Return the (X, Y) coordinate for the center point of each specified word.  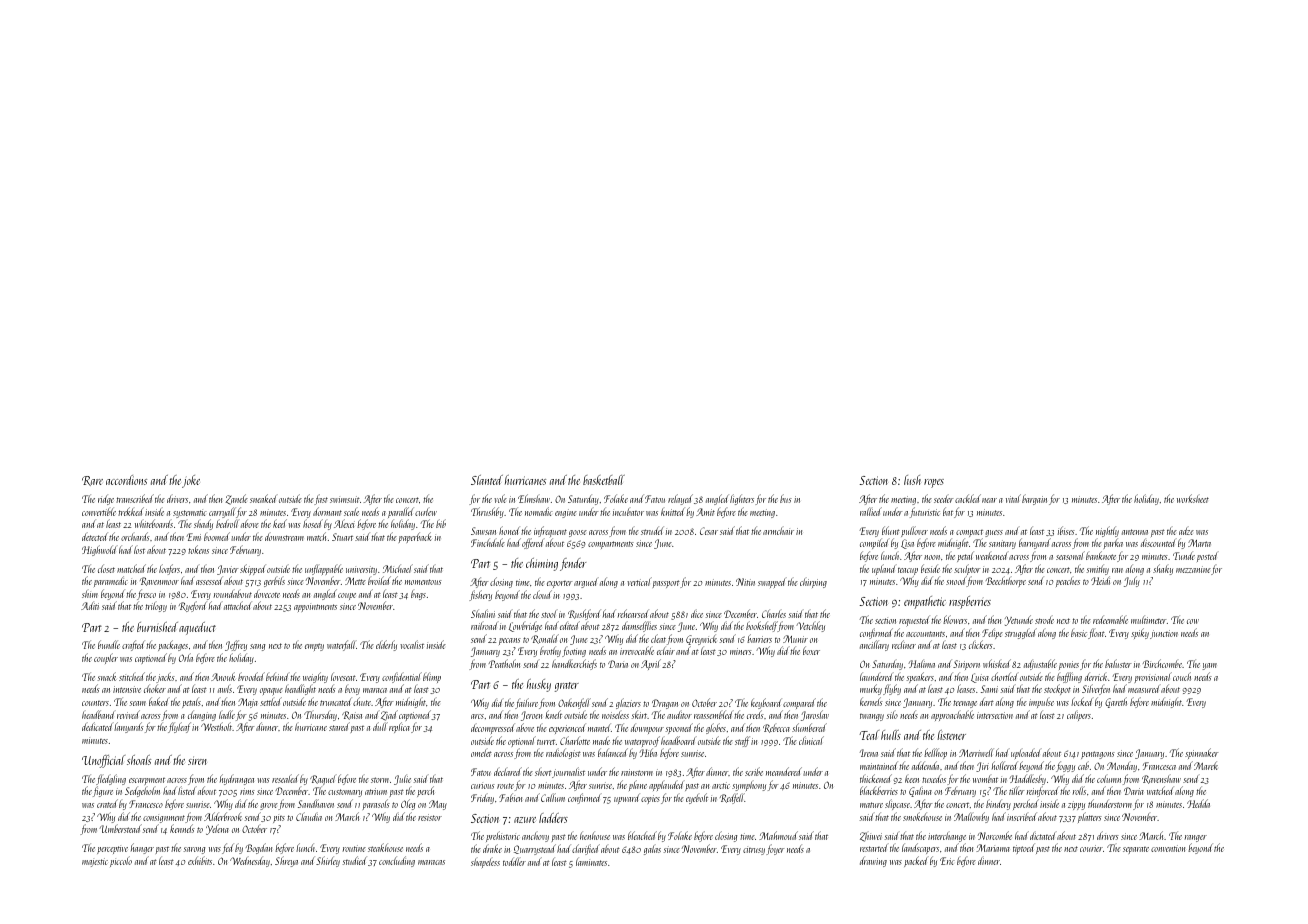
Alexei (344, 523)
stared (339, 726)
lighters (742, 499)
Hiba (648, 753)
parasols (376, 804)
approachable (952, 715)
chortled (1004, 676)
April (651, 664)
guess (994, 533)
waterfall (341, 645)
